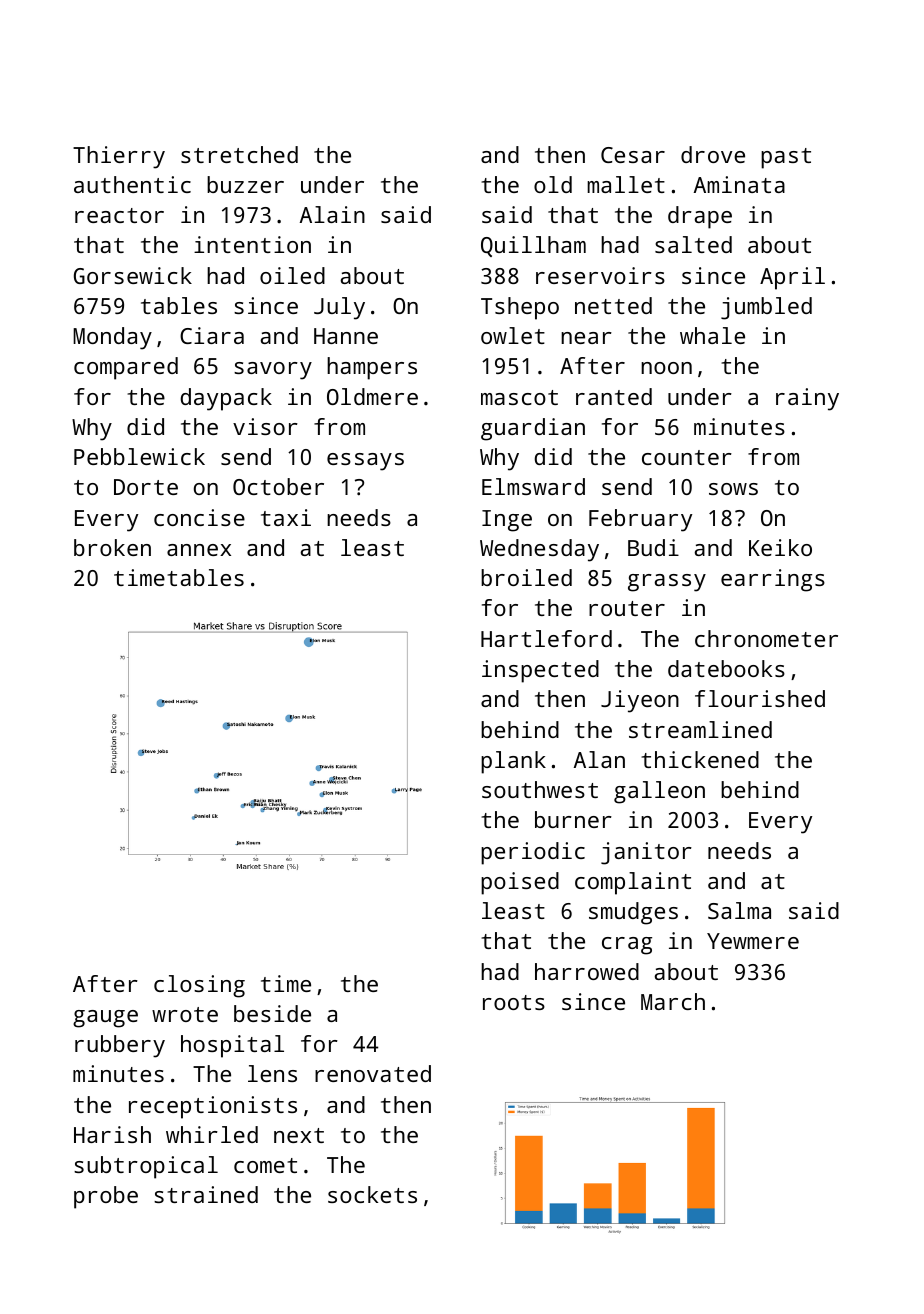 The height and width of the image is (1314, 924). What do you see at coordinates (766, 308) in the image?
I see `jumbled` at bounding box center [766, 308].
